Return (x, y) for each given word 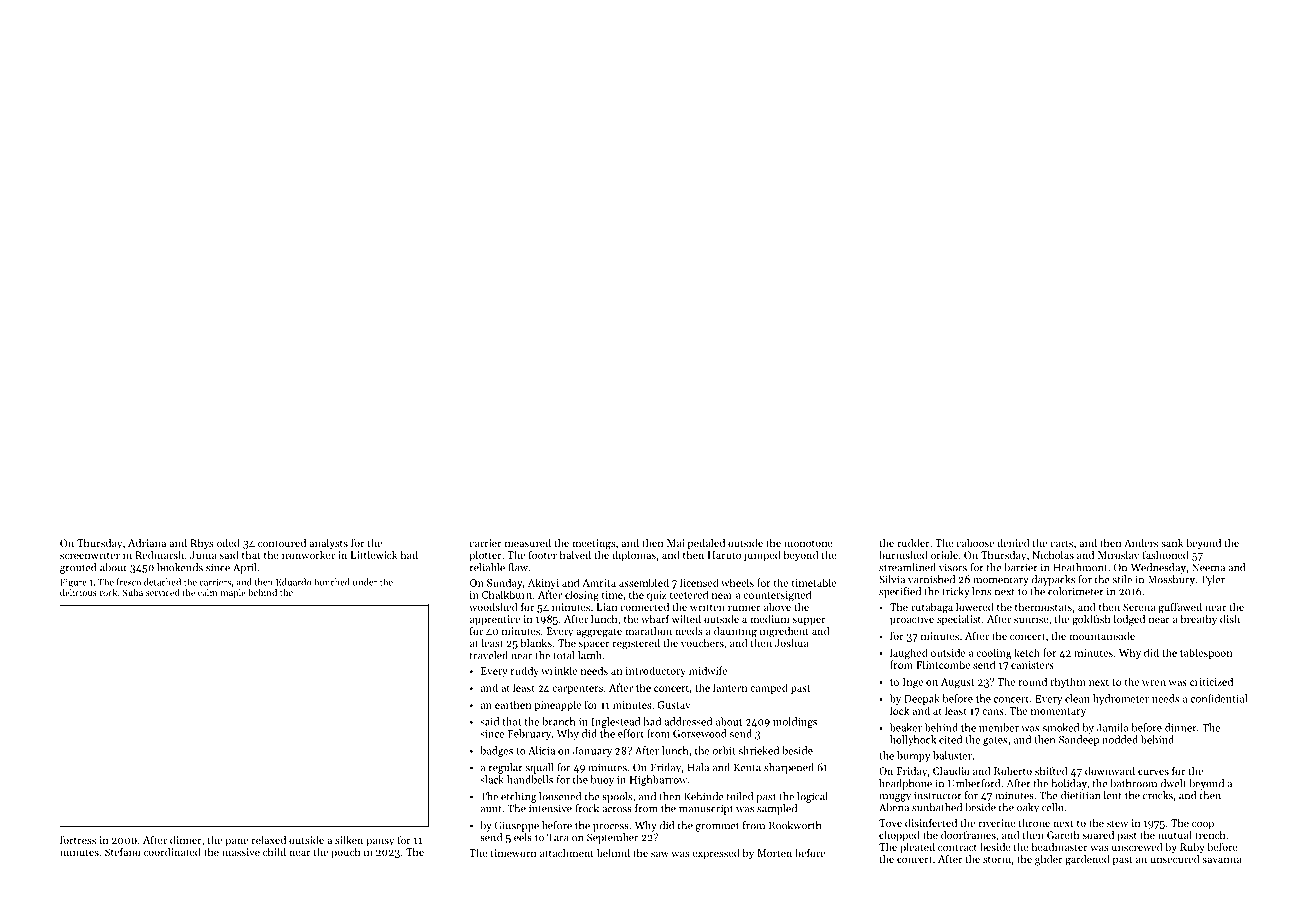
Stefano (123, 851)
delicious (78, 592)
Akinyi (543, 583)
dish (1230, 619)
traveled (489, 655)
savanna (1221, 860)
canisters (1032, 665)
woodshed (493, 607)
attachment (567, 853)
